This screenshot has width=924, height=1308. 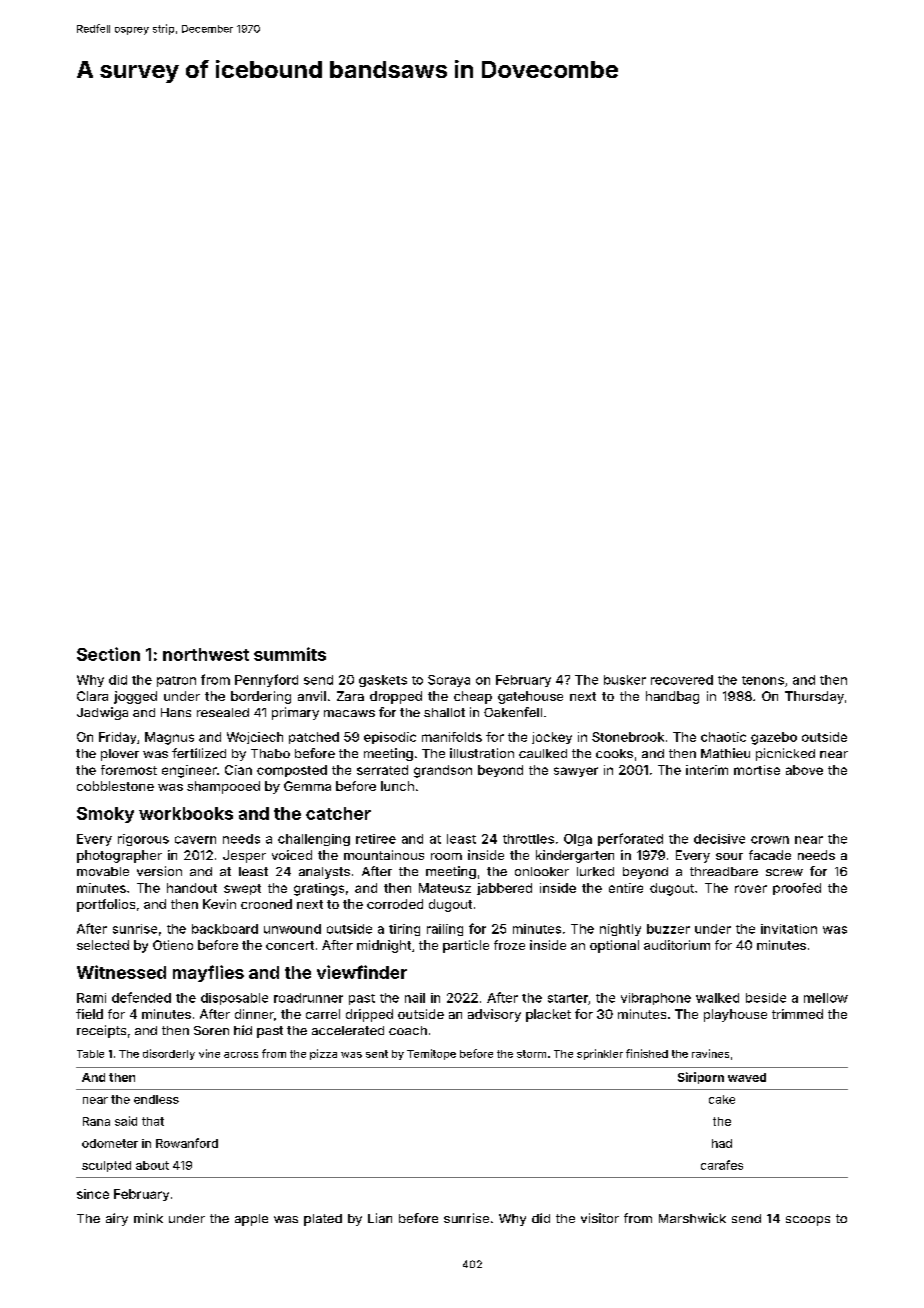 What do you see at coordinates (115, 786) in the screenshot?
I see `cobblestone` at bounding box center [115, 786].
